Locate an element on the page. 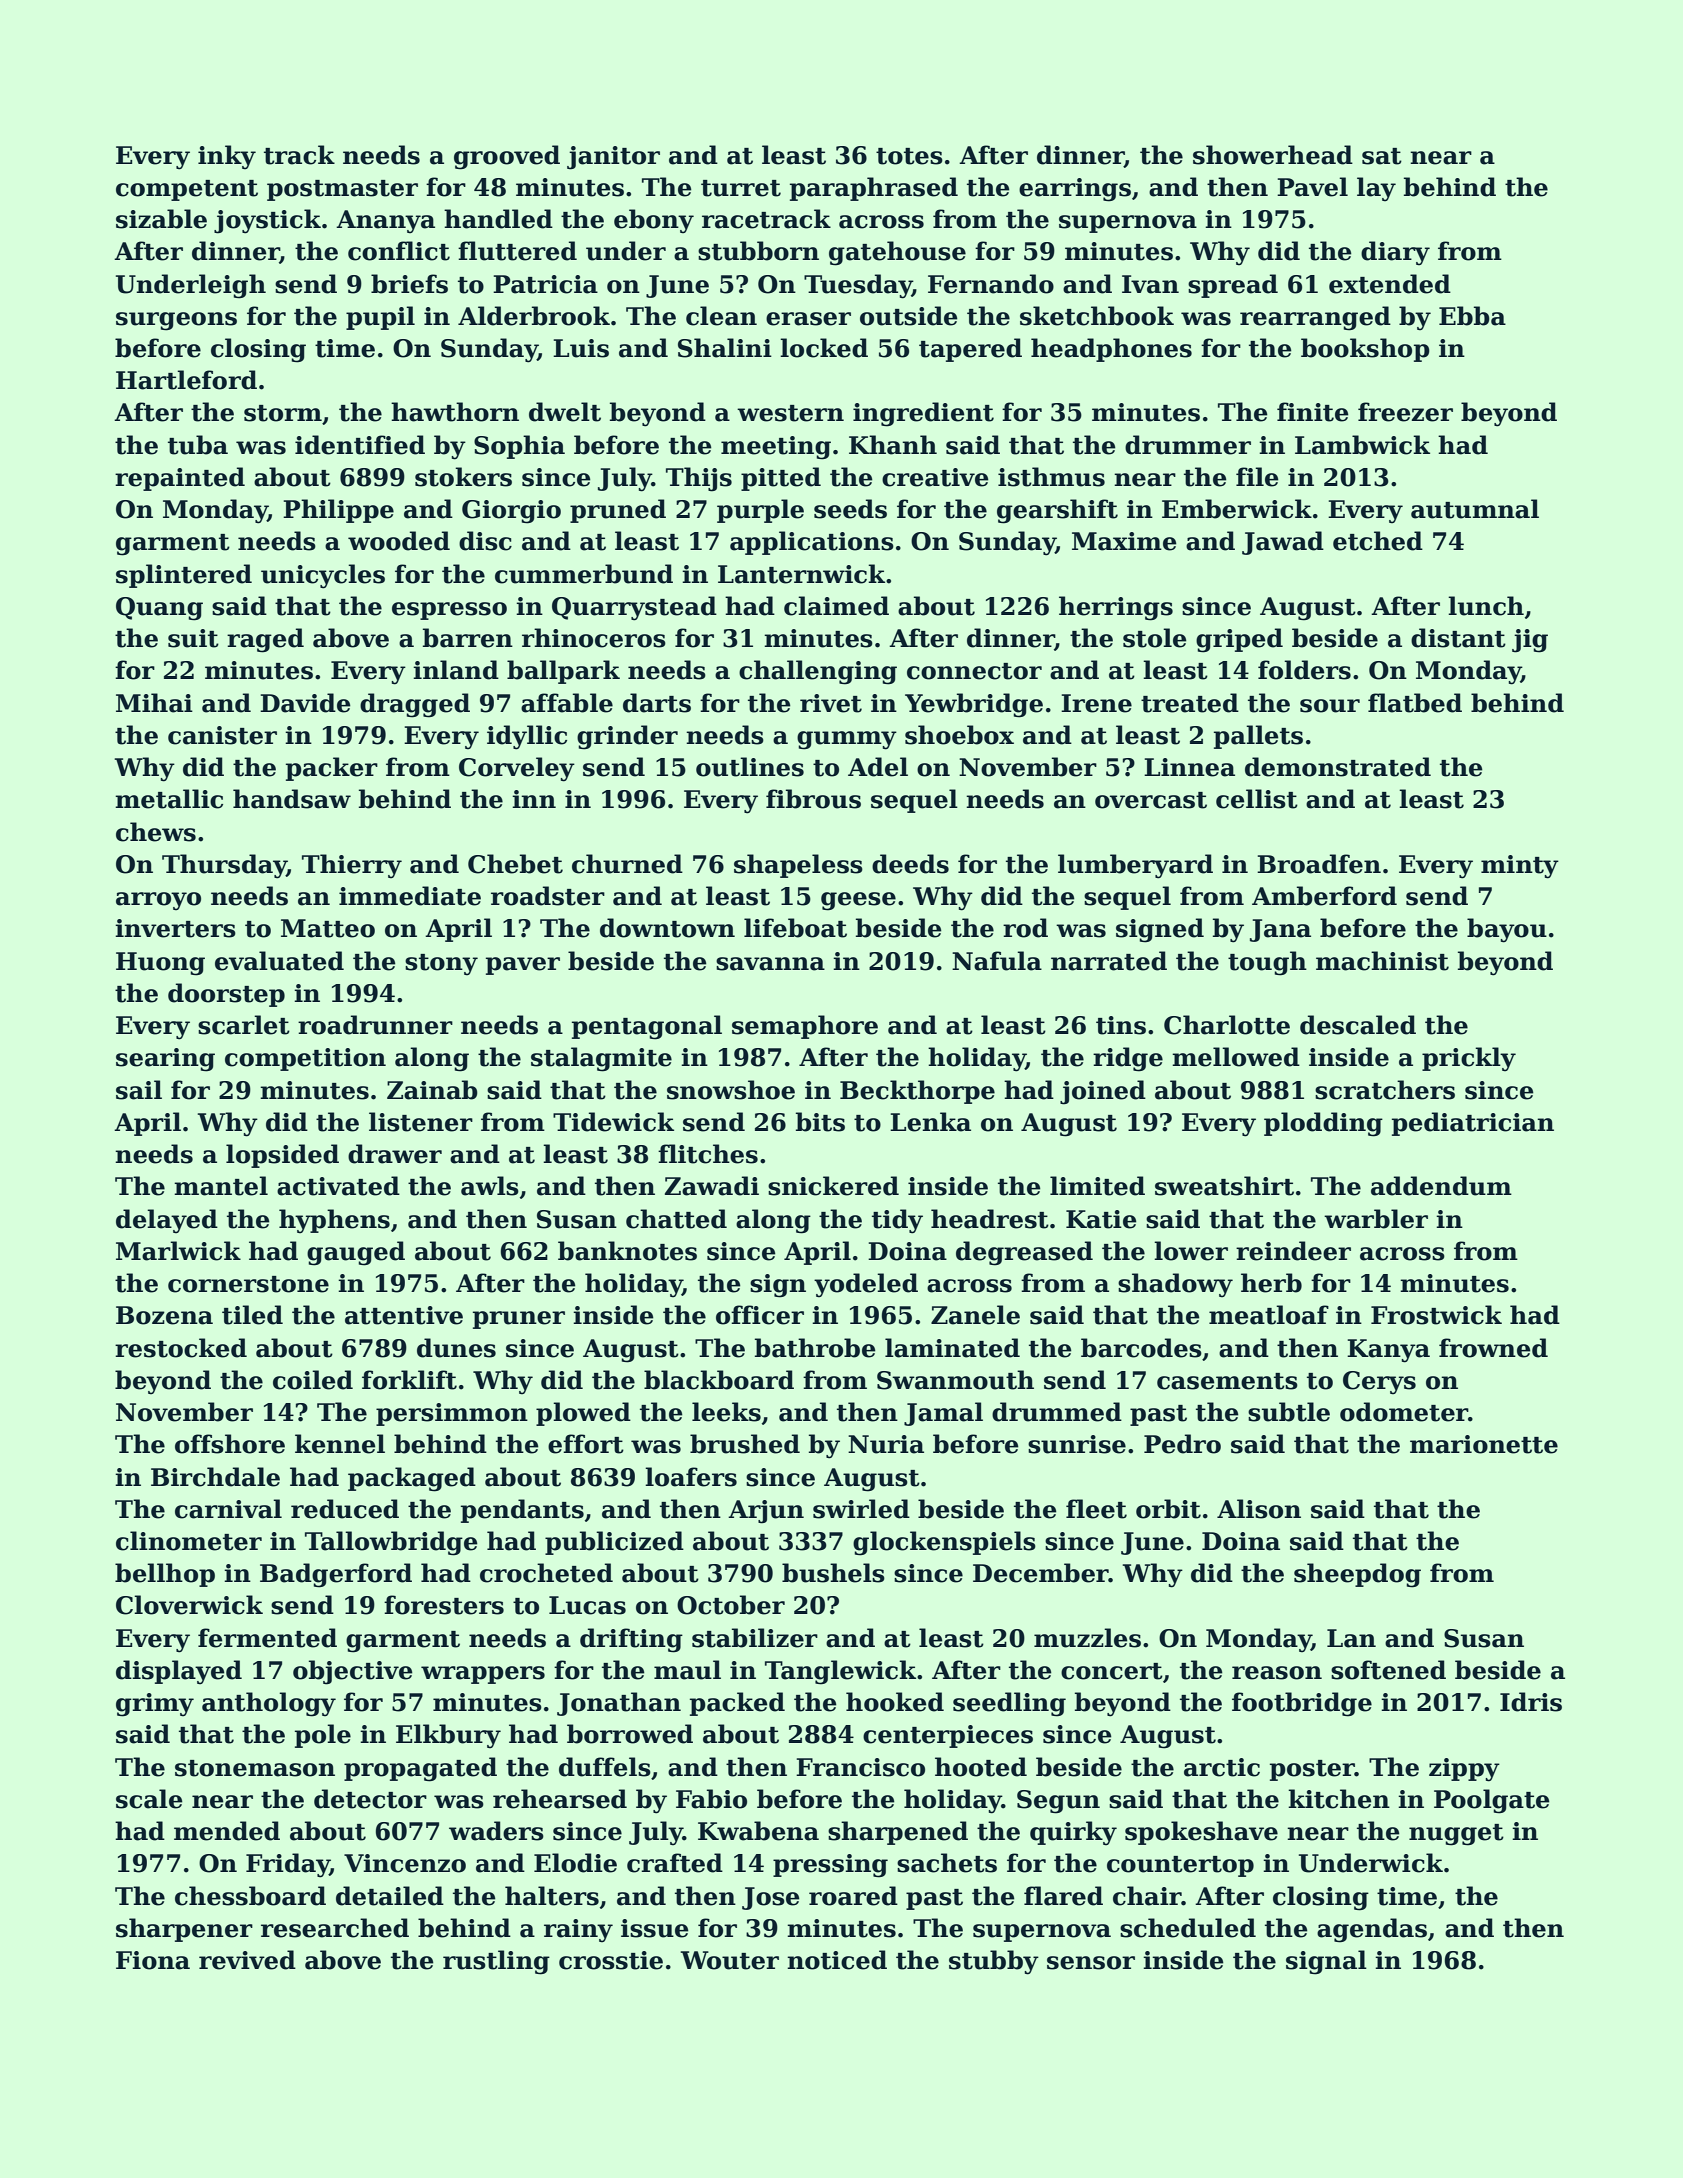 The width and height of the document is (1683, 2178). Kanya is located at coordinates (1388, 1351).
